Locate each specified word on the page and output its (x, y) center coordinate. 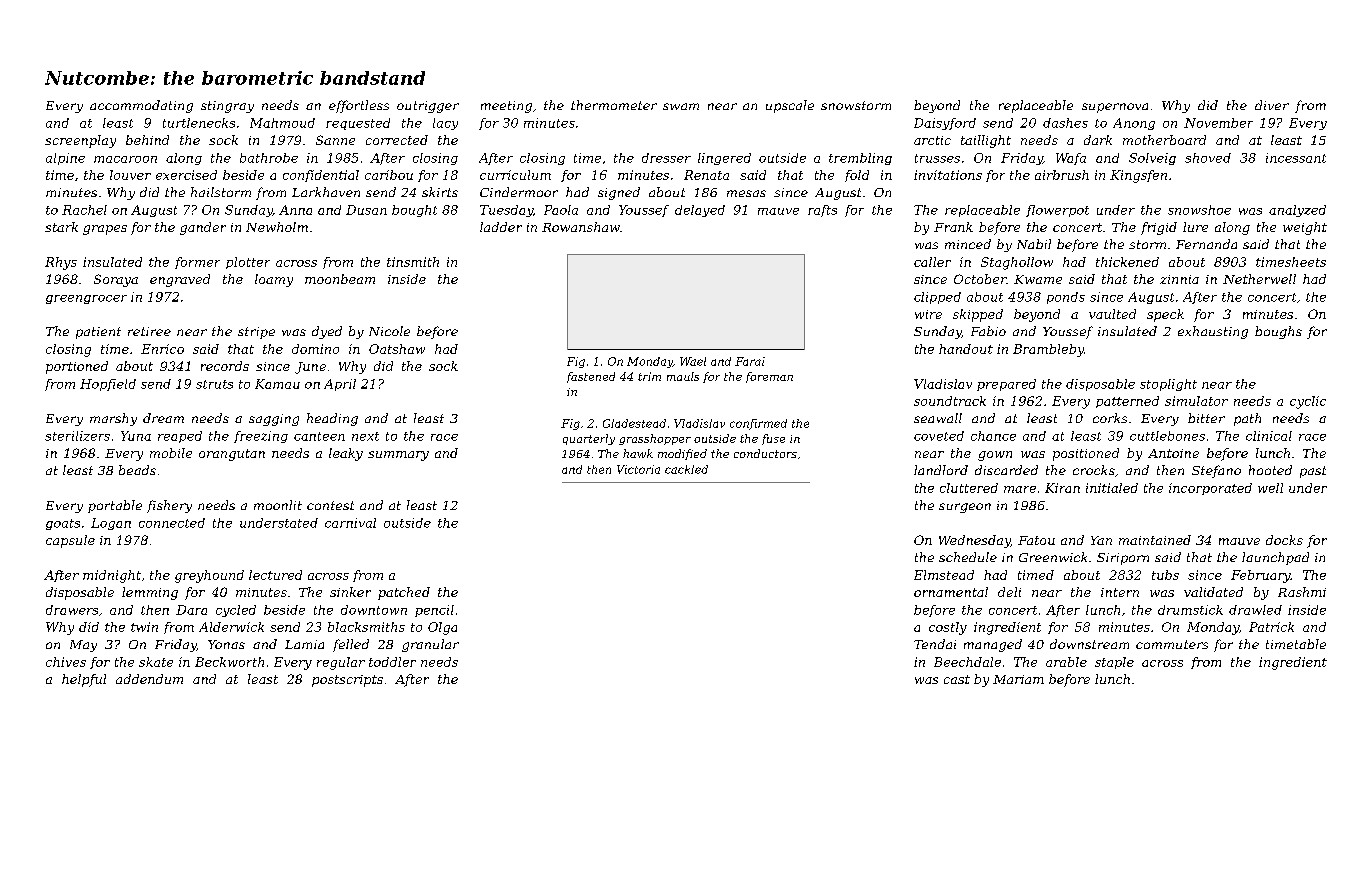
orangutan (232, 455)
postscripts (347, 681)
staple (1114, 663)
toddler (392, 662)
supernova (1115, 108)
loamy (274, 280)
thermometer (614, 105)
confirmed (758, 424)
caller (932, 262)
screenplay (80, 141)
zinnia (1179, 279)
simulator (1196, 401)
